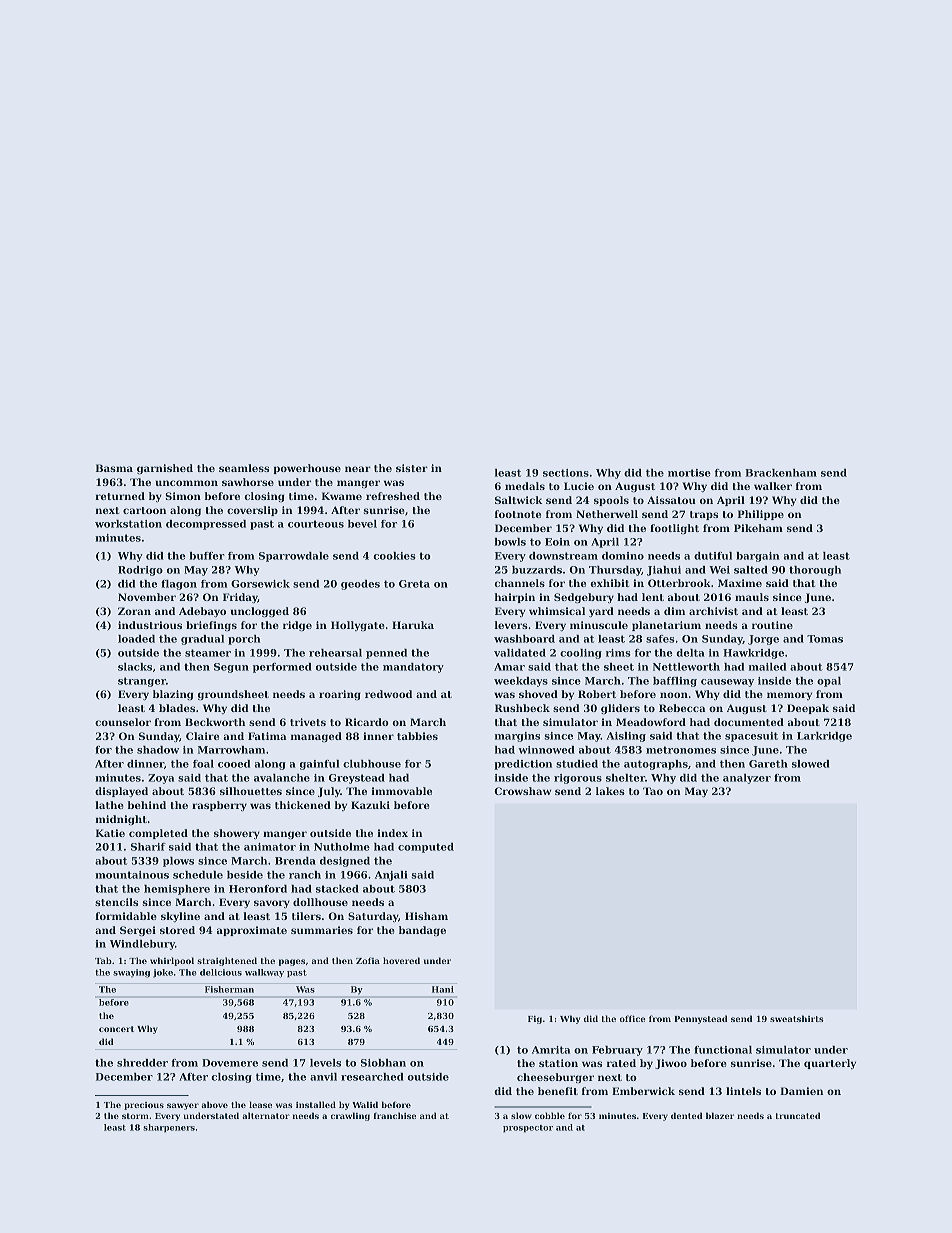  I want to click on mortise, so click(689, 473).
